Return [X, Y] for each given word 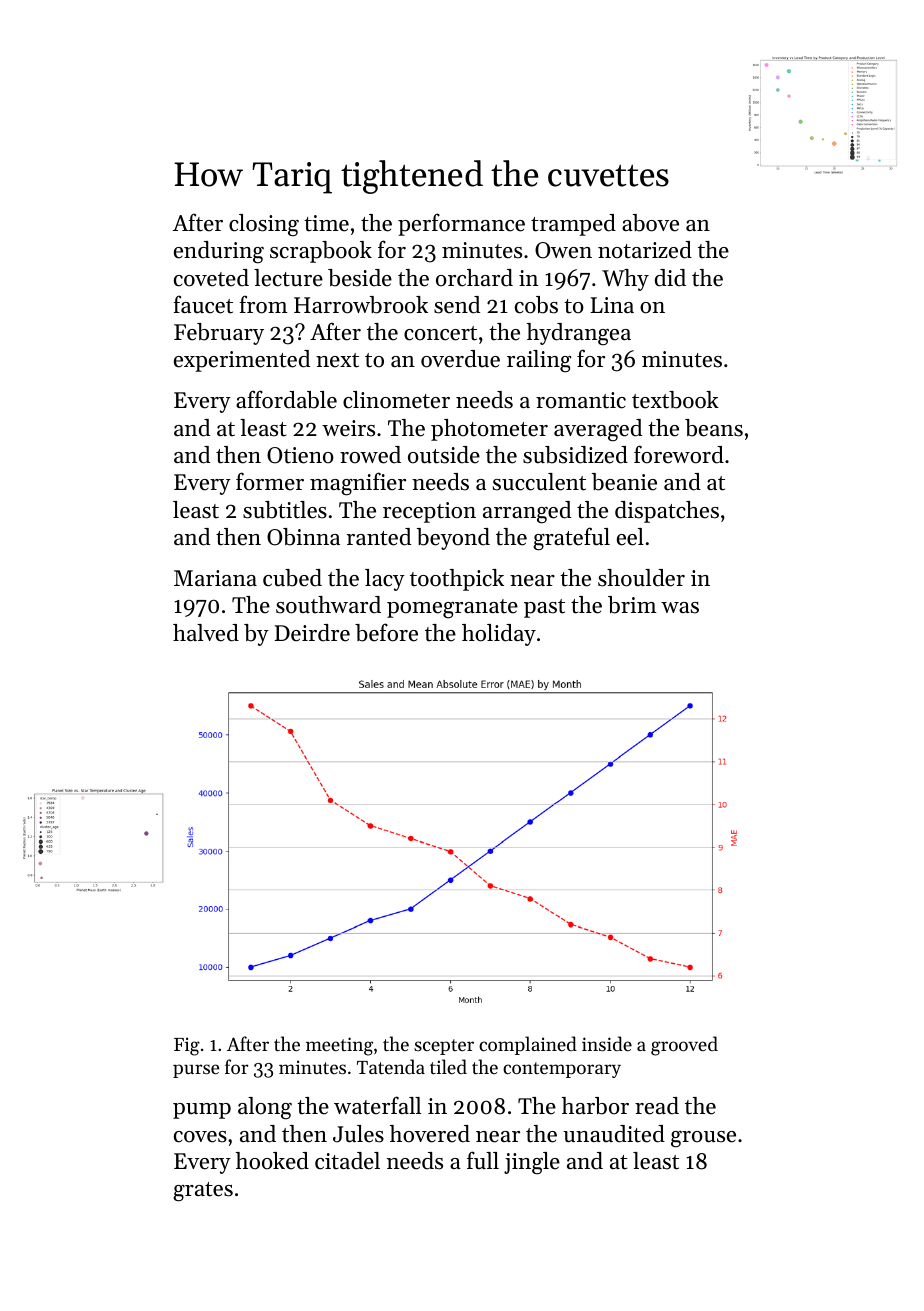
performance [461, 224]
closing [264, 225]
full [483, 1160]
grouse [703, 1139]
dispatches [667, 512]
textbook [675, 400]
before [386, 632]
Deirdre [312, 633]
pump [202, 1111]
